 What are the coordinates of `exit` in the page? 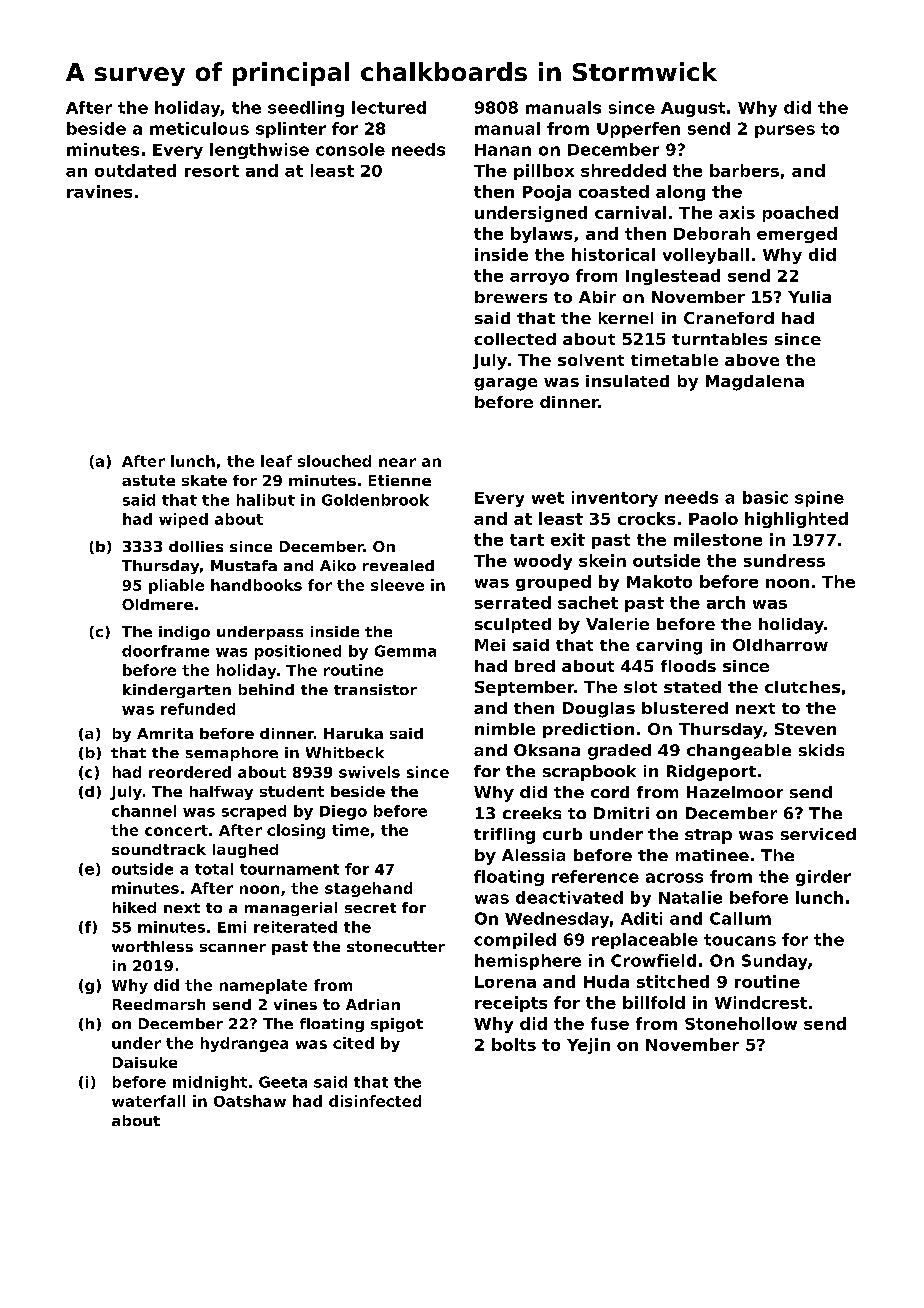 It's located at (568, 539).
